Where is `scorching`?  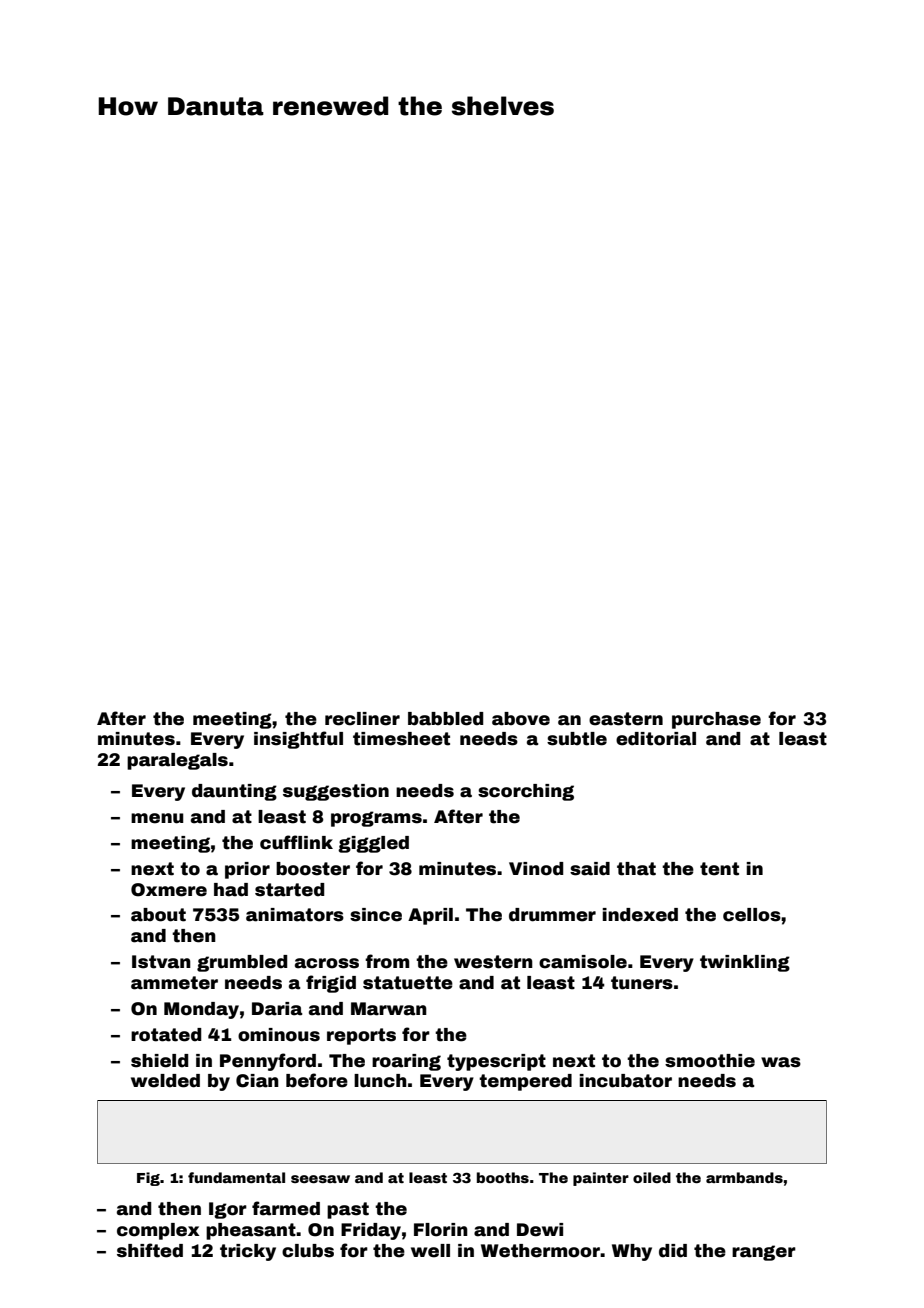
scorching is located at coordinates (526, 792).
